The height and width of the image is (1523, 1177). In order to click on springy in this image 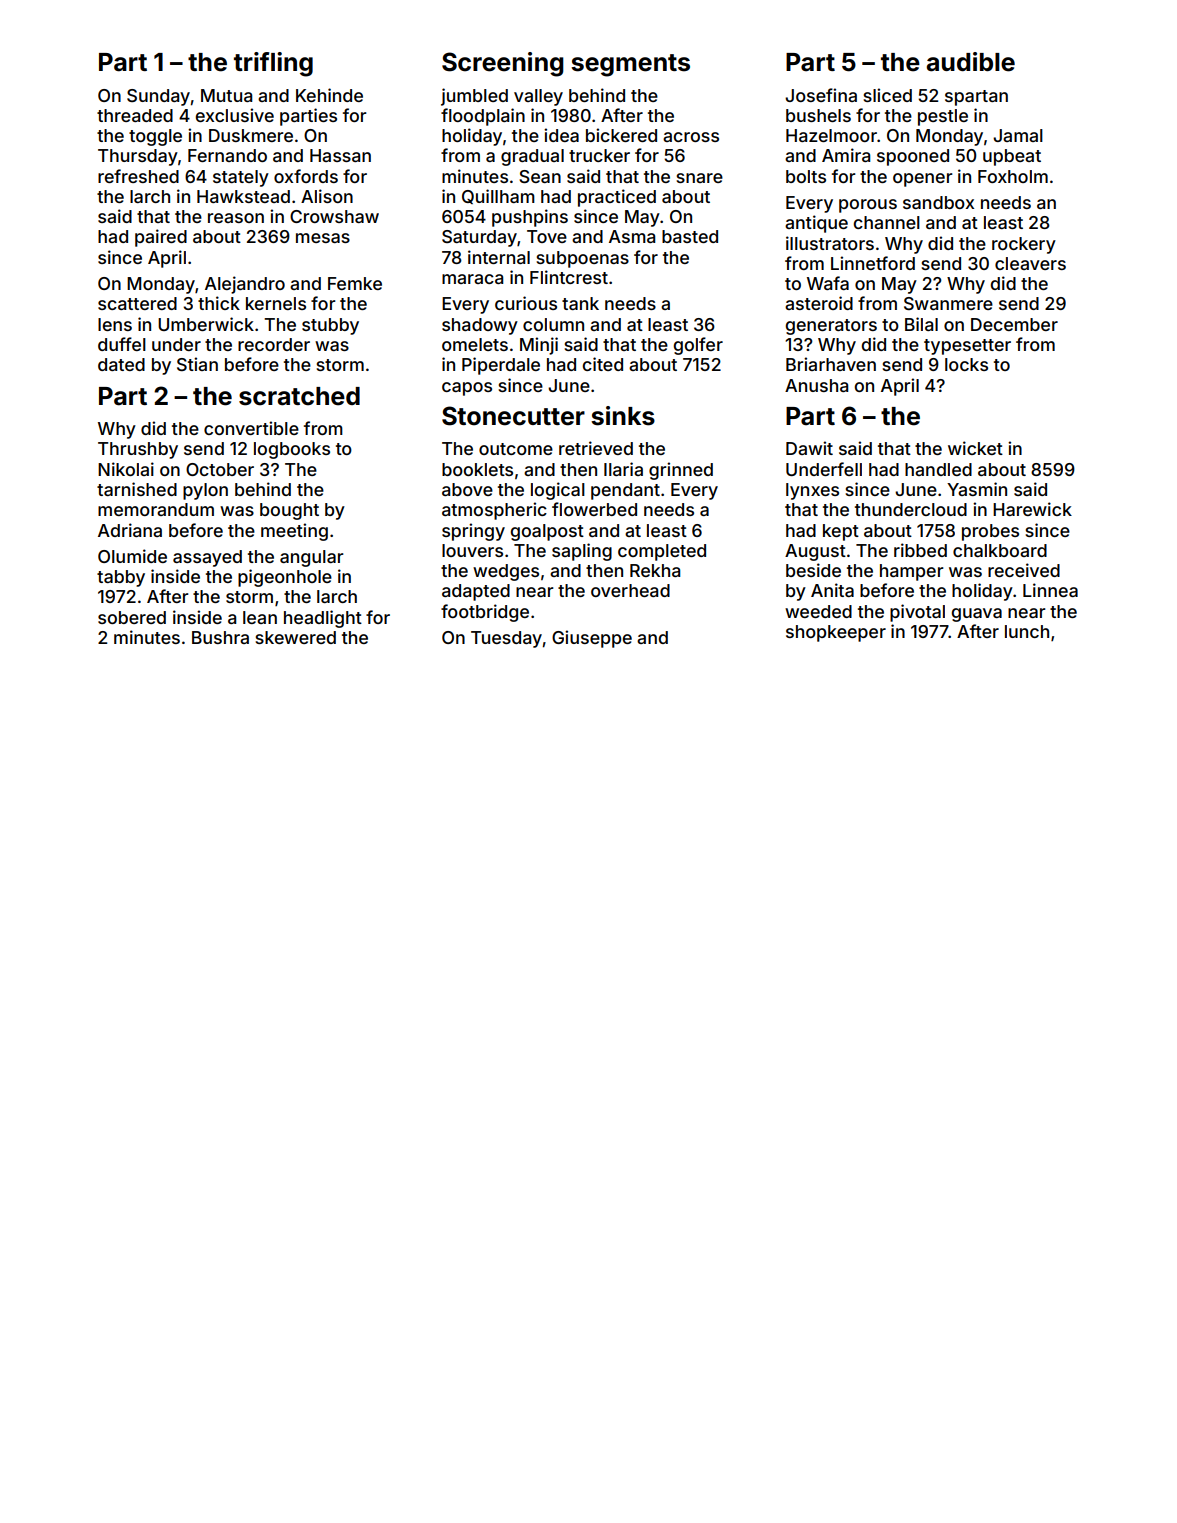, I will do `click(473, 532)`.
